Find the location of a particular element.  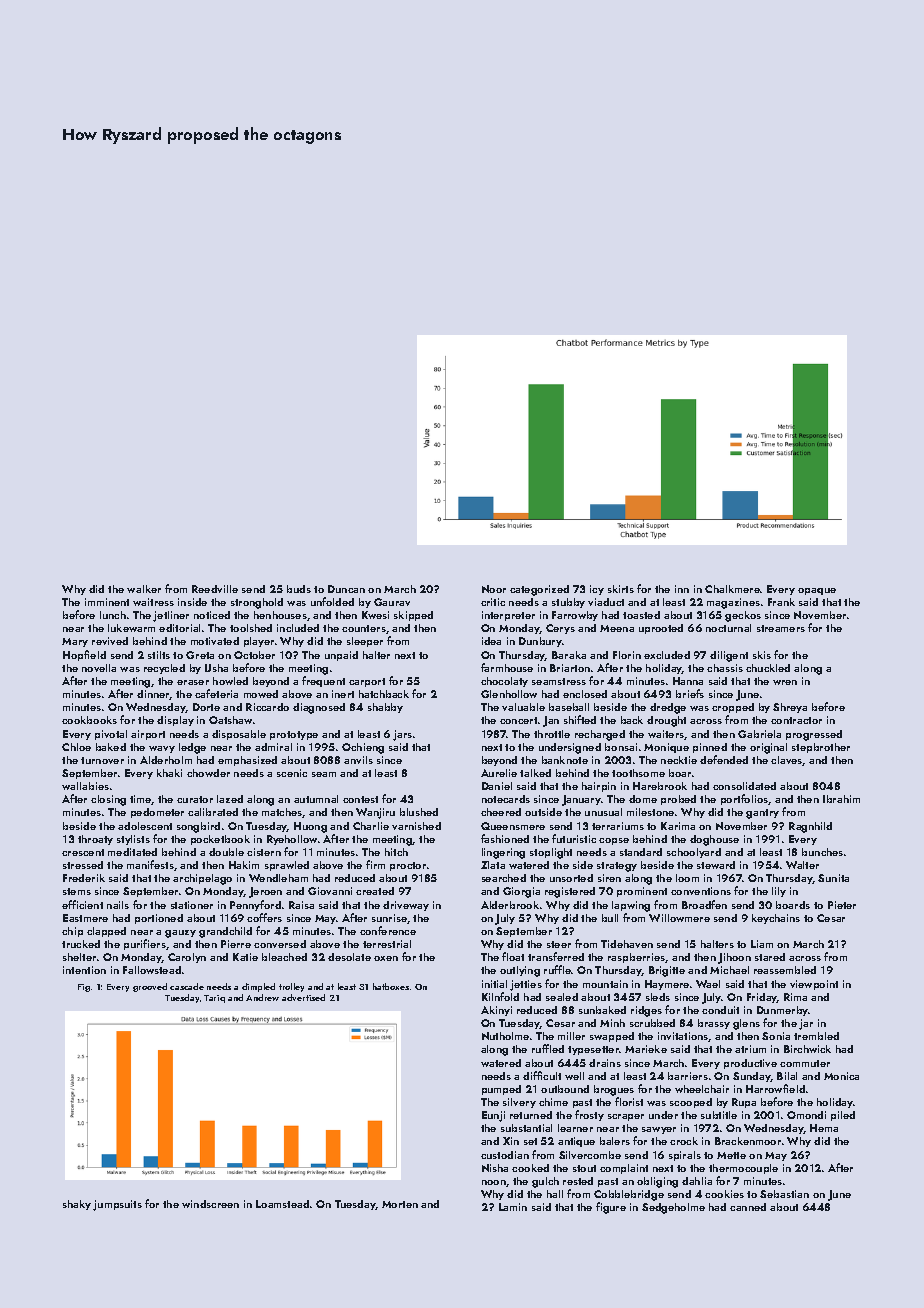

Lamin is located at coordinates (513, 1207).
